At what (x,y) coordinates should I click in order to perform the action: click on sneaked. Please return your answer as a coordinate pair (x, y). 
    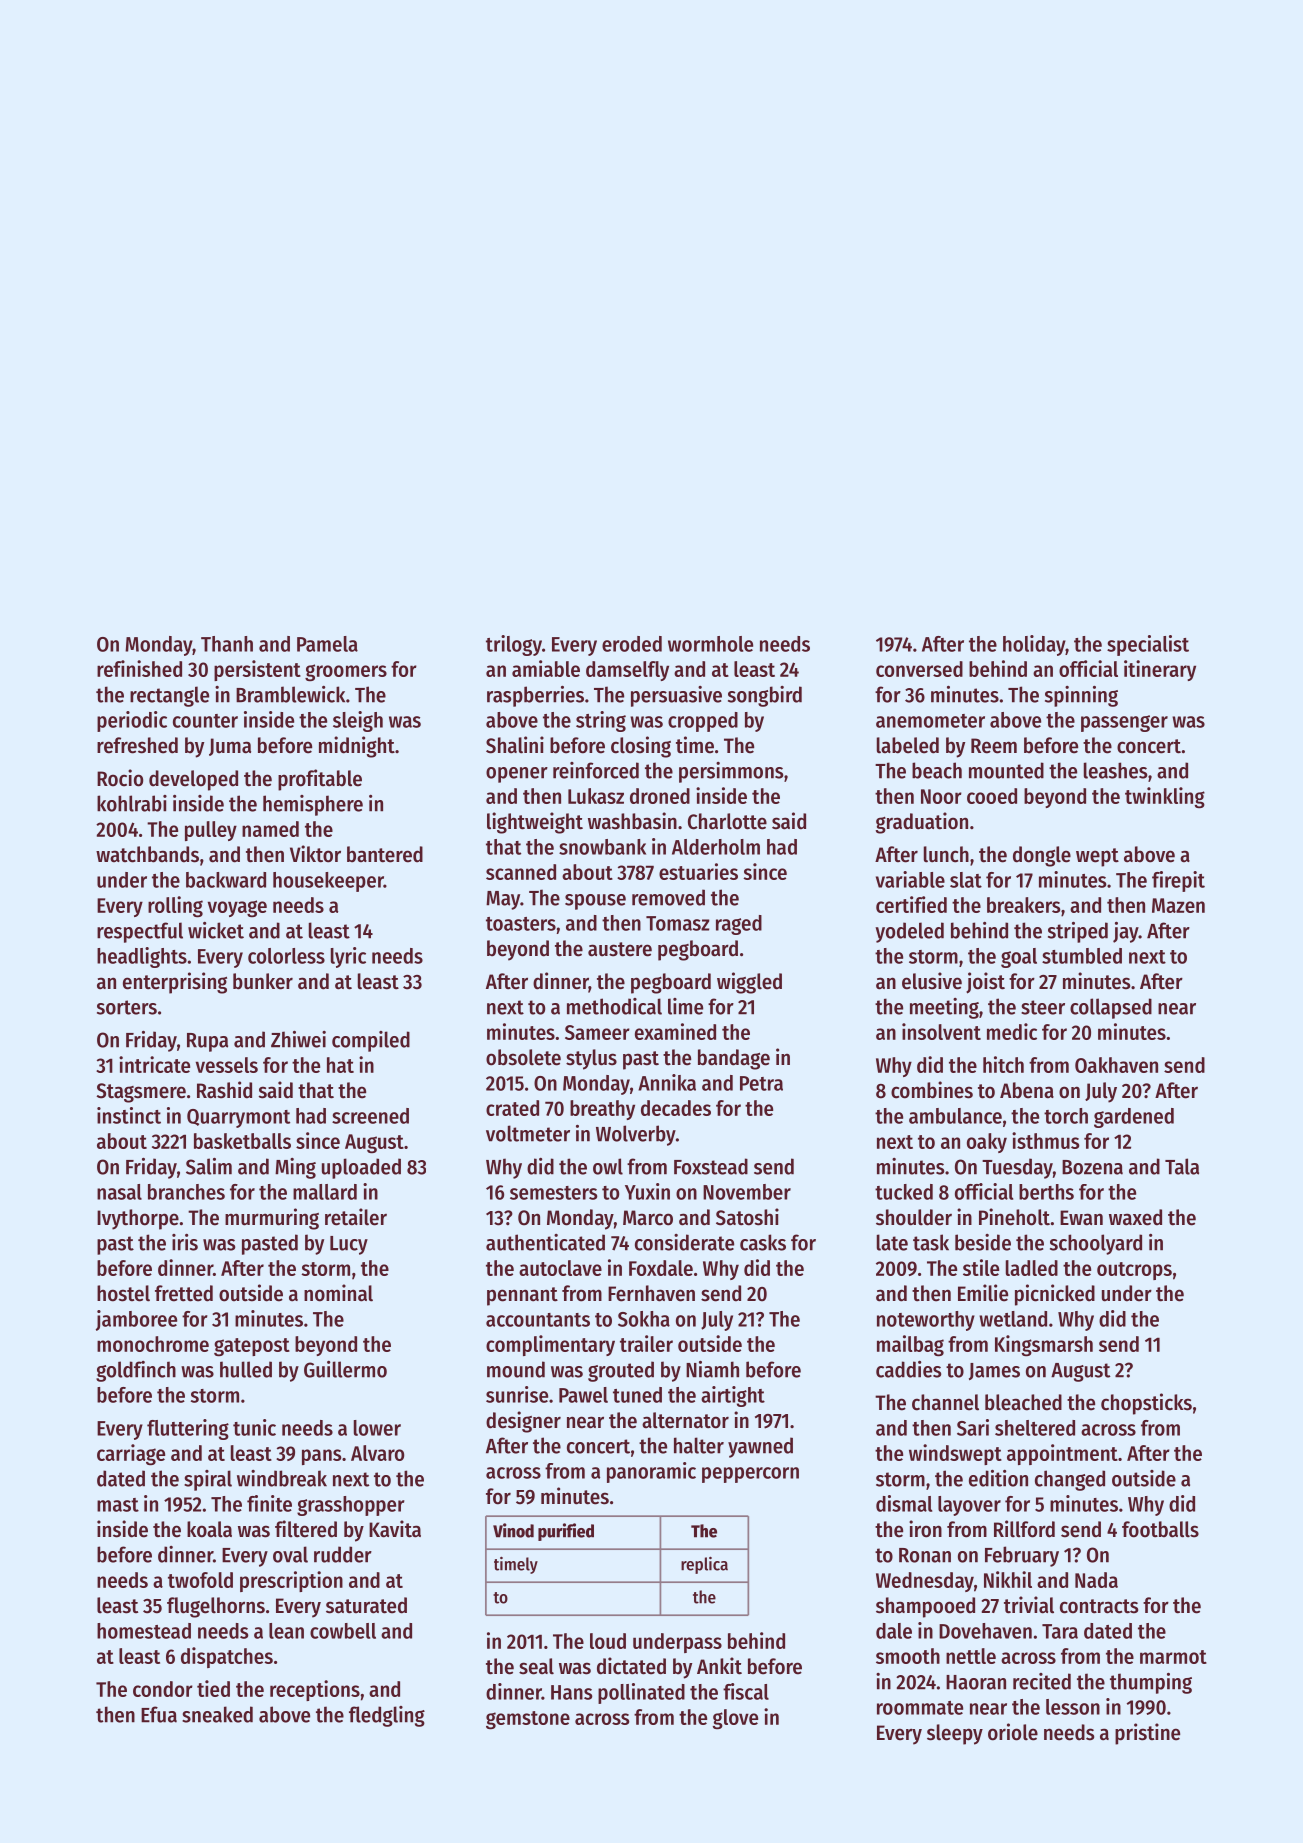
    Looking at the image, I should click on (217, 1714).
